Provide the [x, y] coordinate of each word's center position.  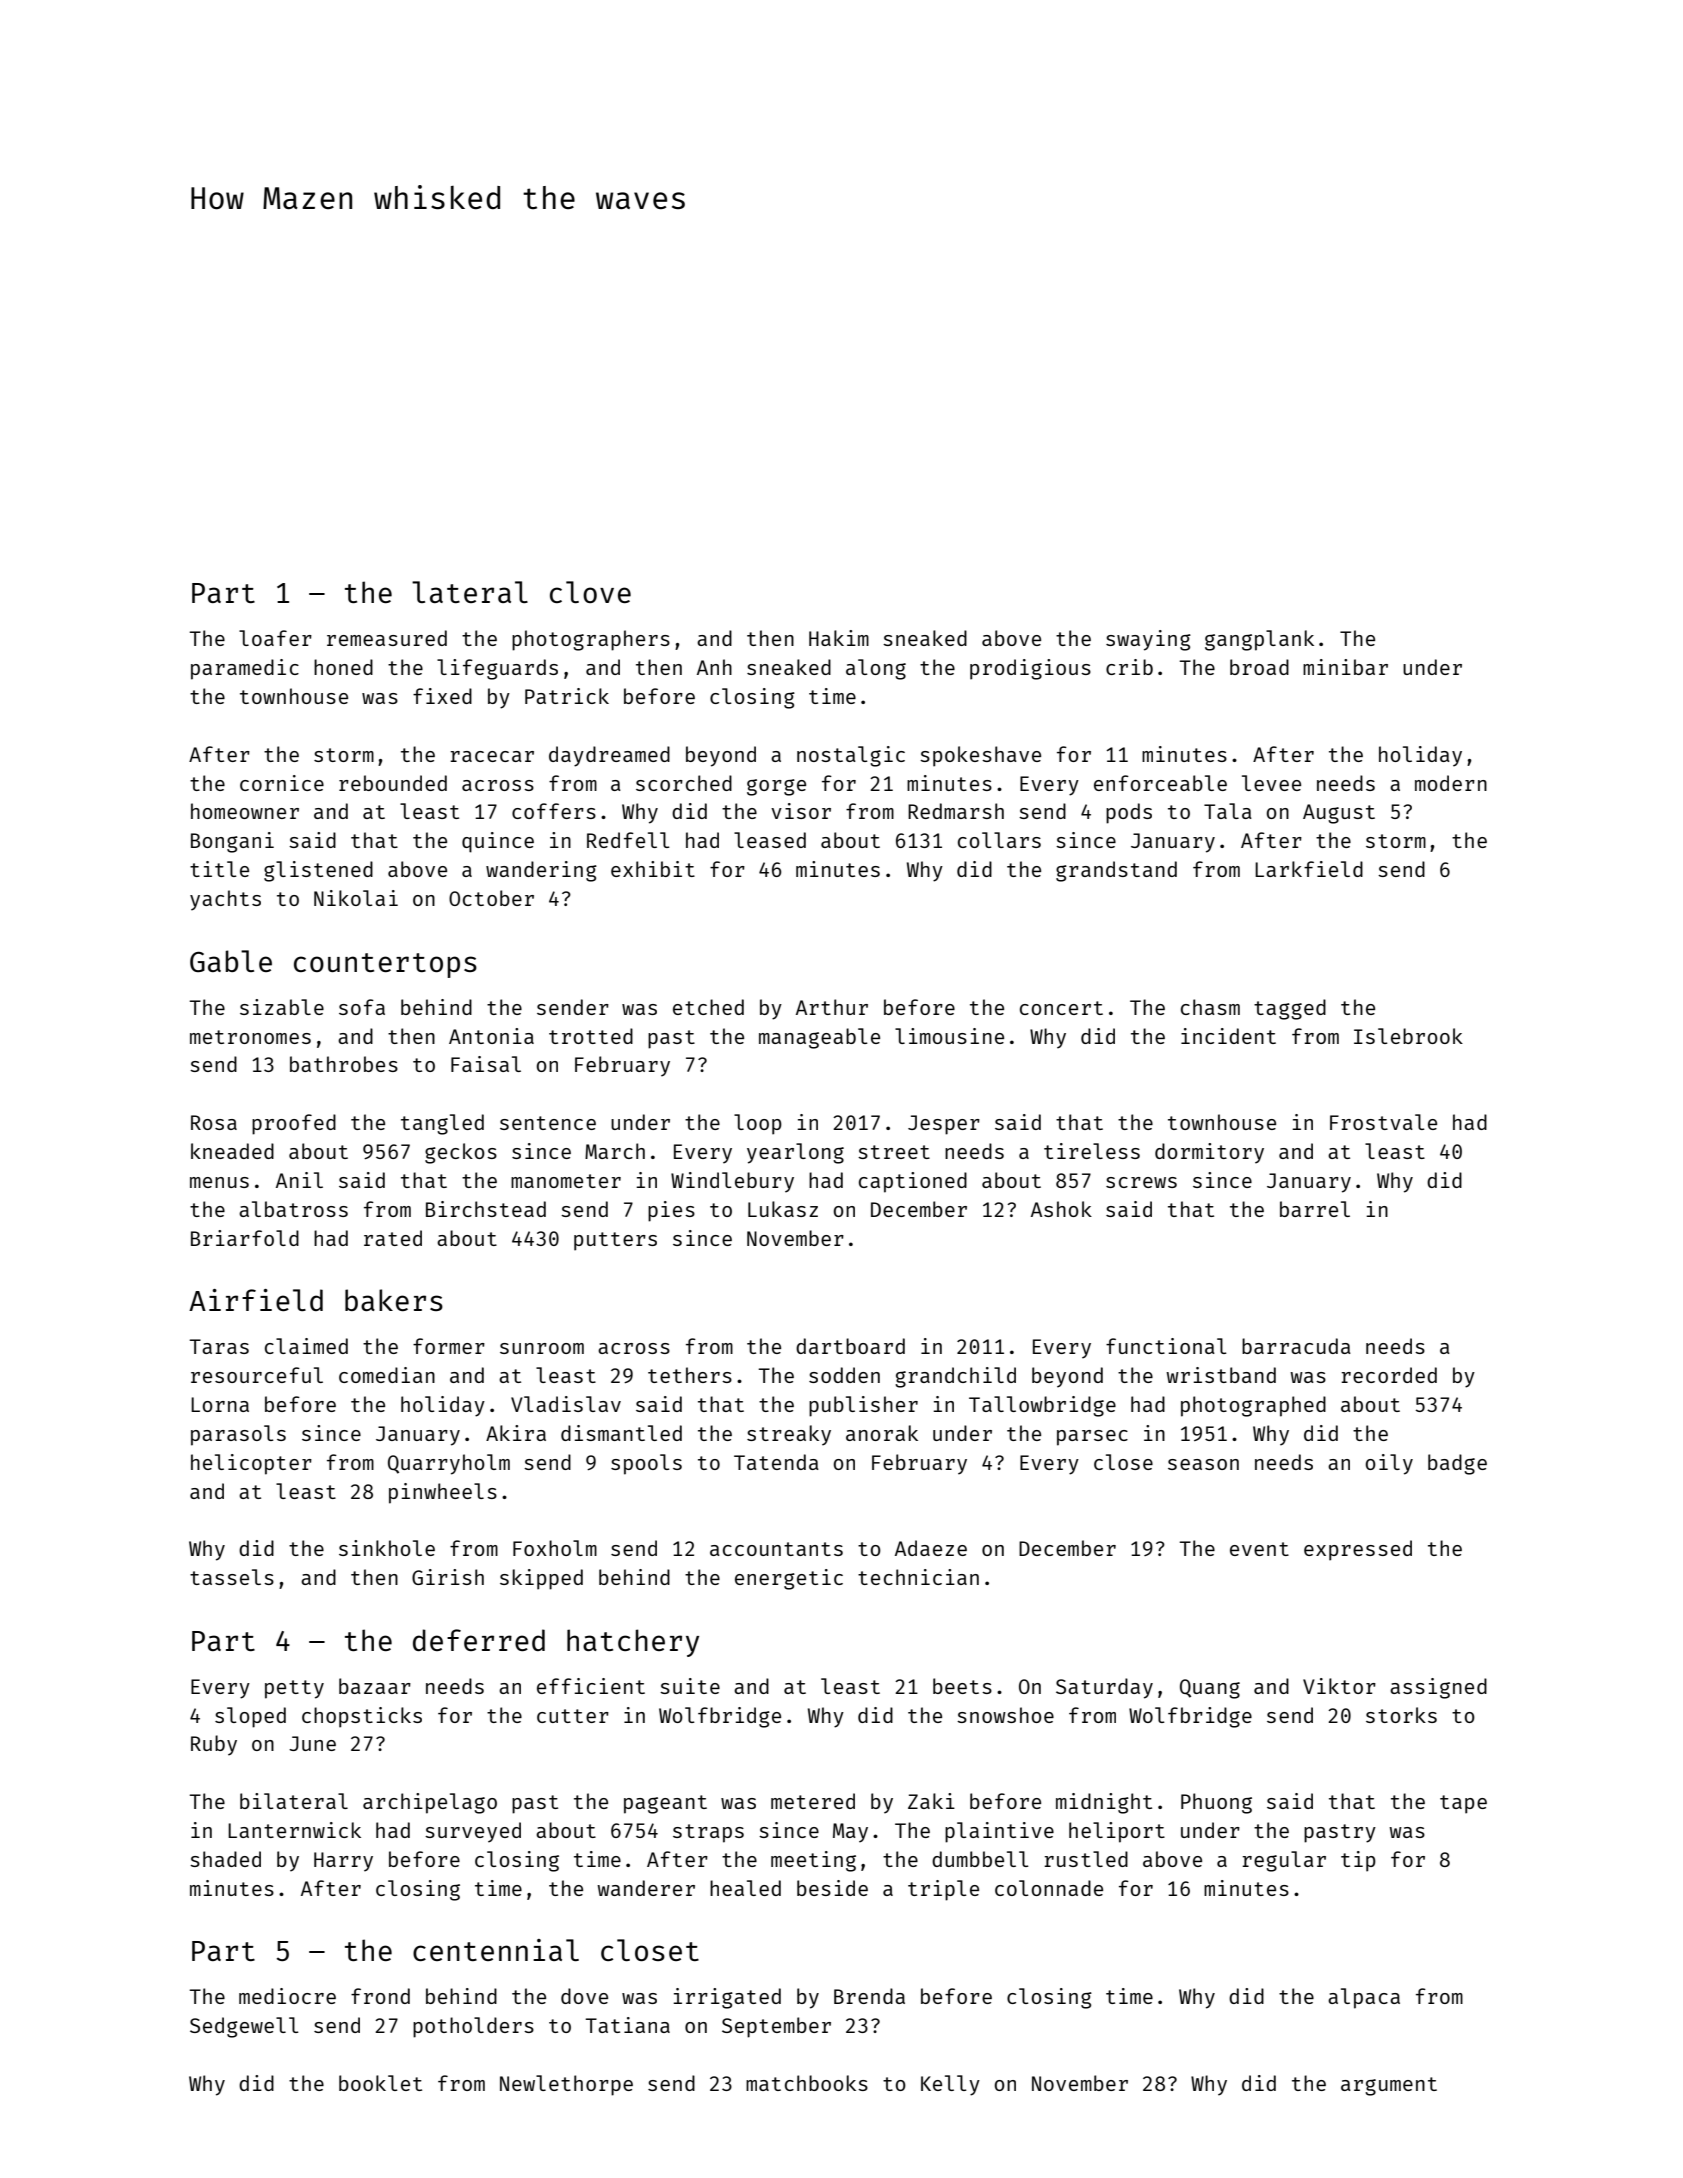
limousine [949, 1036]
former [449, 1346]
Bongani [232, 842]
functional [1166, 1346]
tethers [690, 1375]
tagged [1290, 1009]
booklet [380, 2083]
